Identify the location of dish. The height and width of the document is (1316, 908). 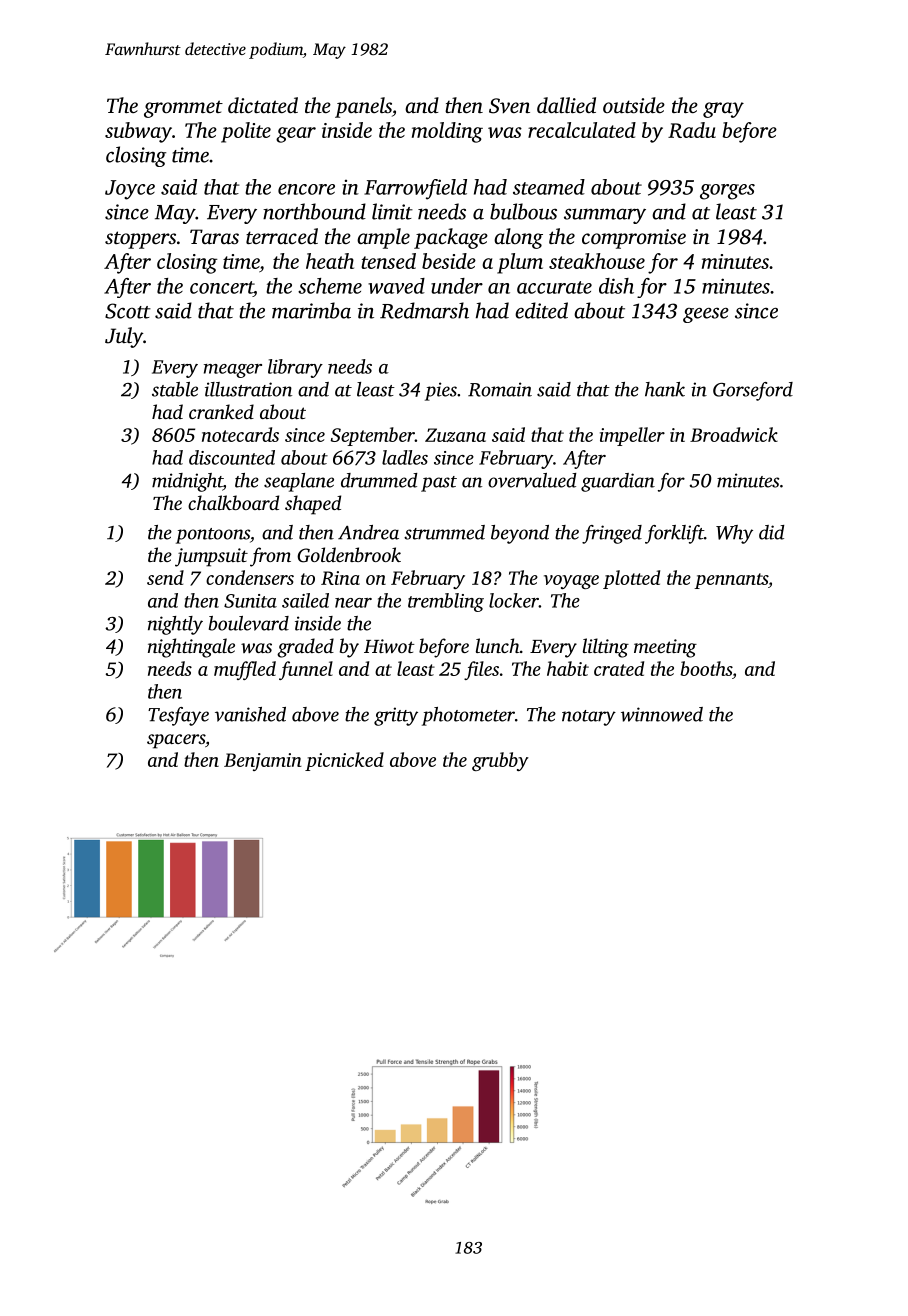
(616, 286).
